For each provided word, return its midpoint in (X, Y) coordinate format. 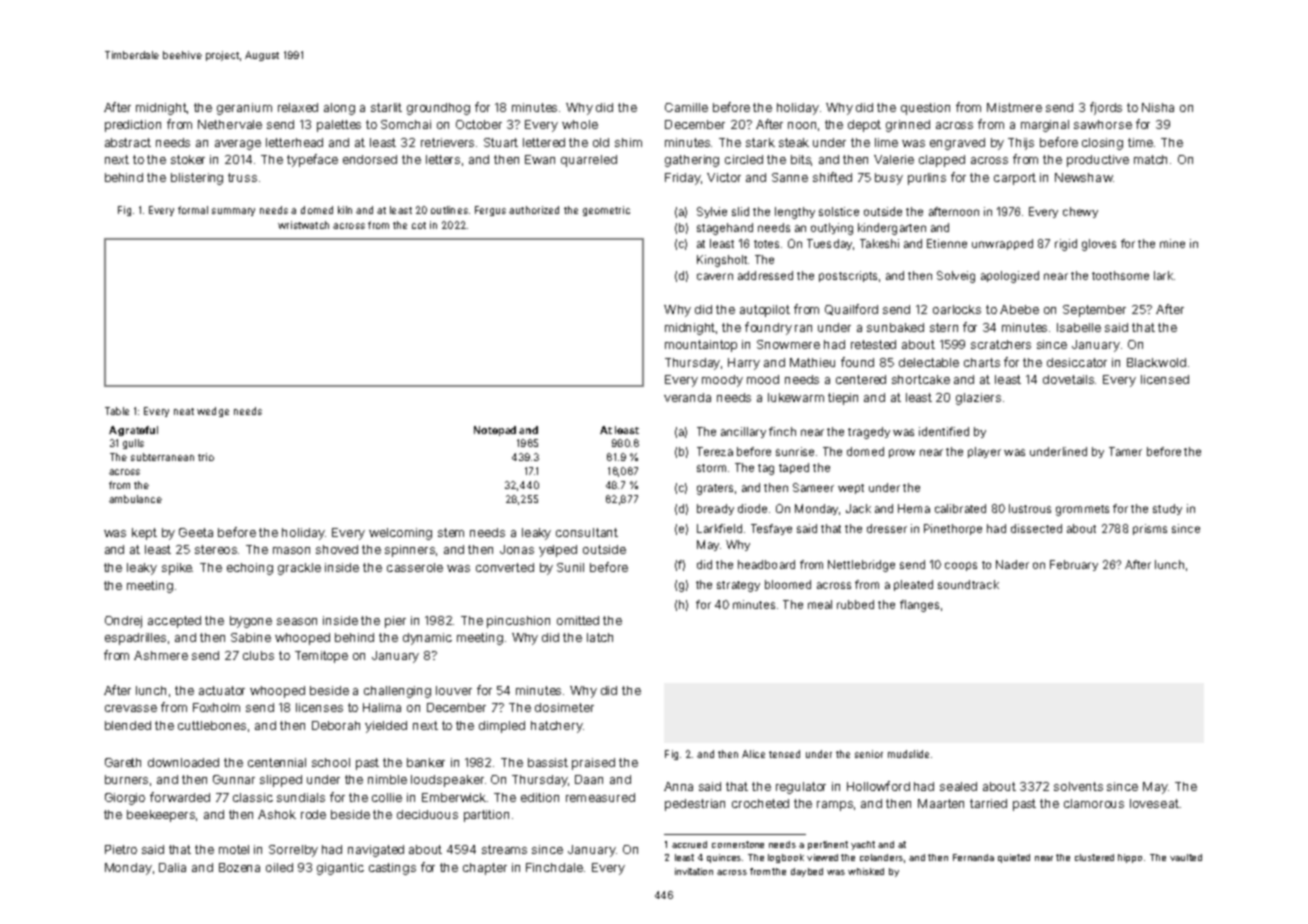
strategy (738, 586)
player (984, 452)
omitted (578, 620)
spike (177, 569)
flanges (919, 606)
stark (760, 142)
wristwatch (303, 225)
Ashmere (161, 655)
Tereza (715, 451)
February (1074, 565)
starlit (386, 107)
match (1150, 159)
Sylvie (712, 212)
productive (1098, 161)
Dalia (172, 867)
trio (206, 457)
